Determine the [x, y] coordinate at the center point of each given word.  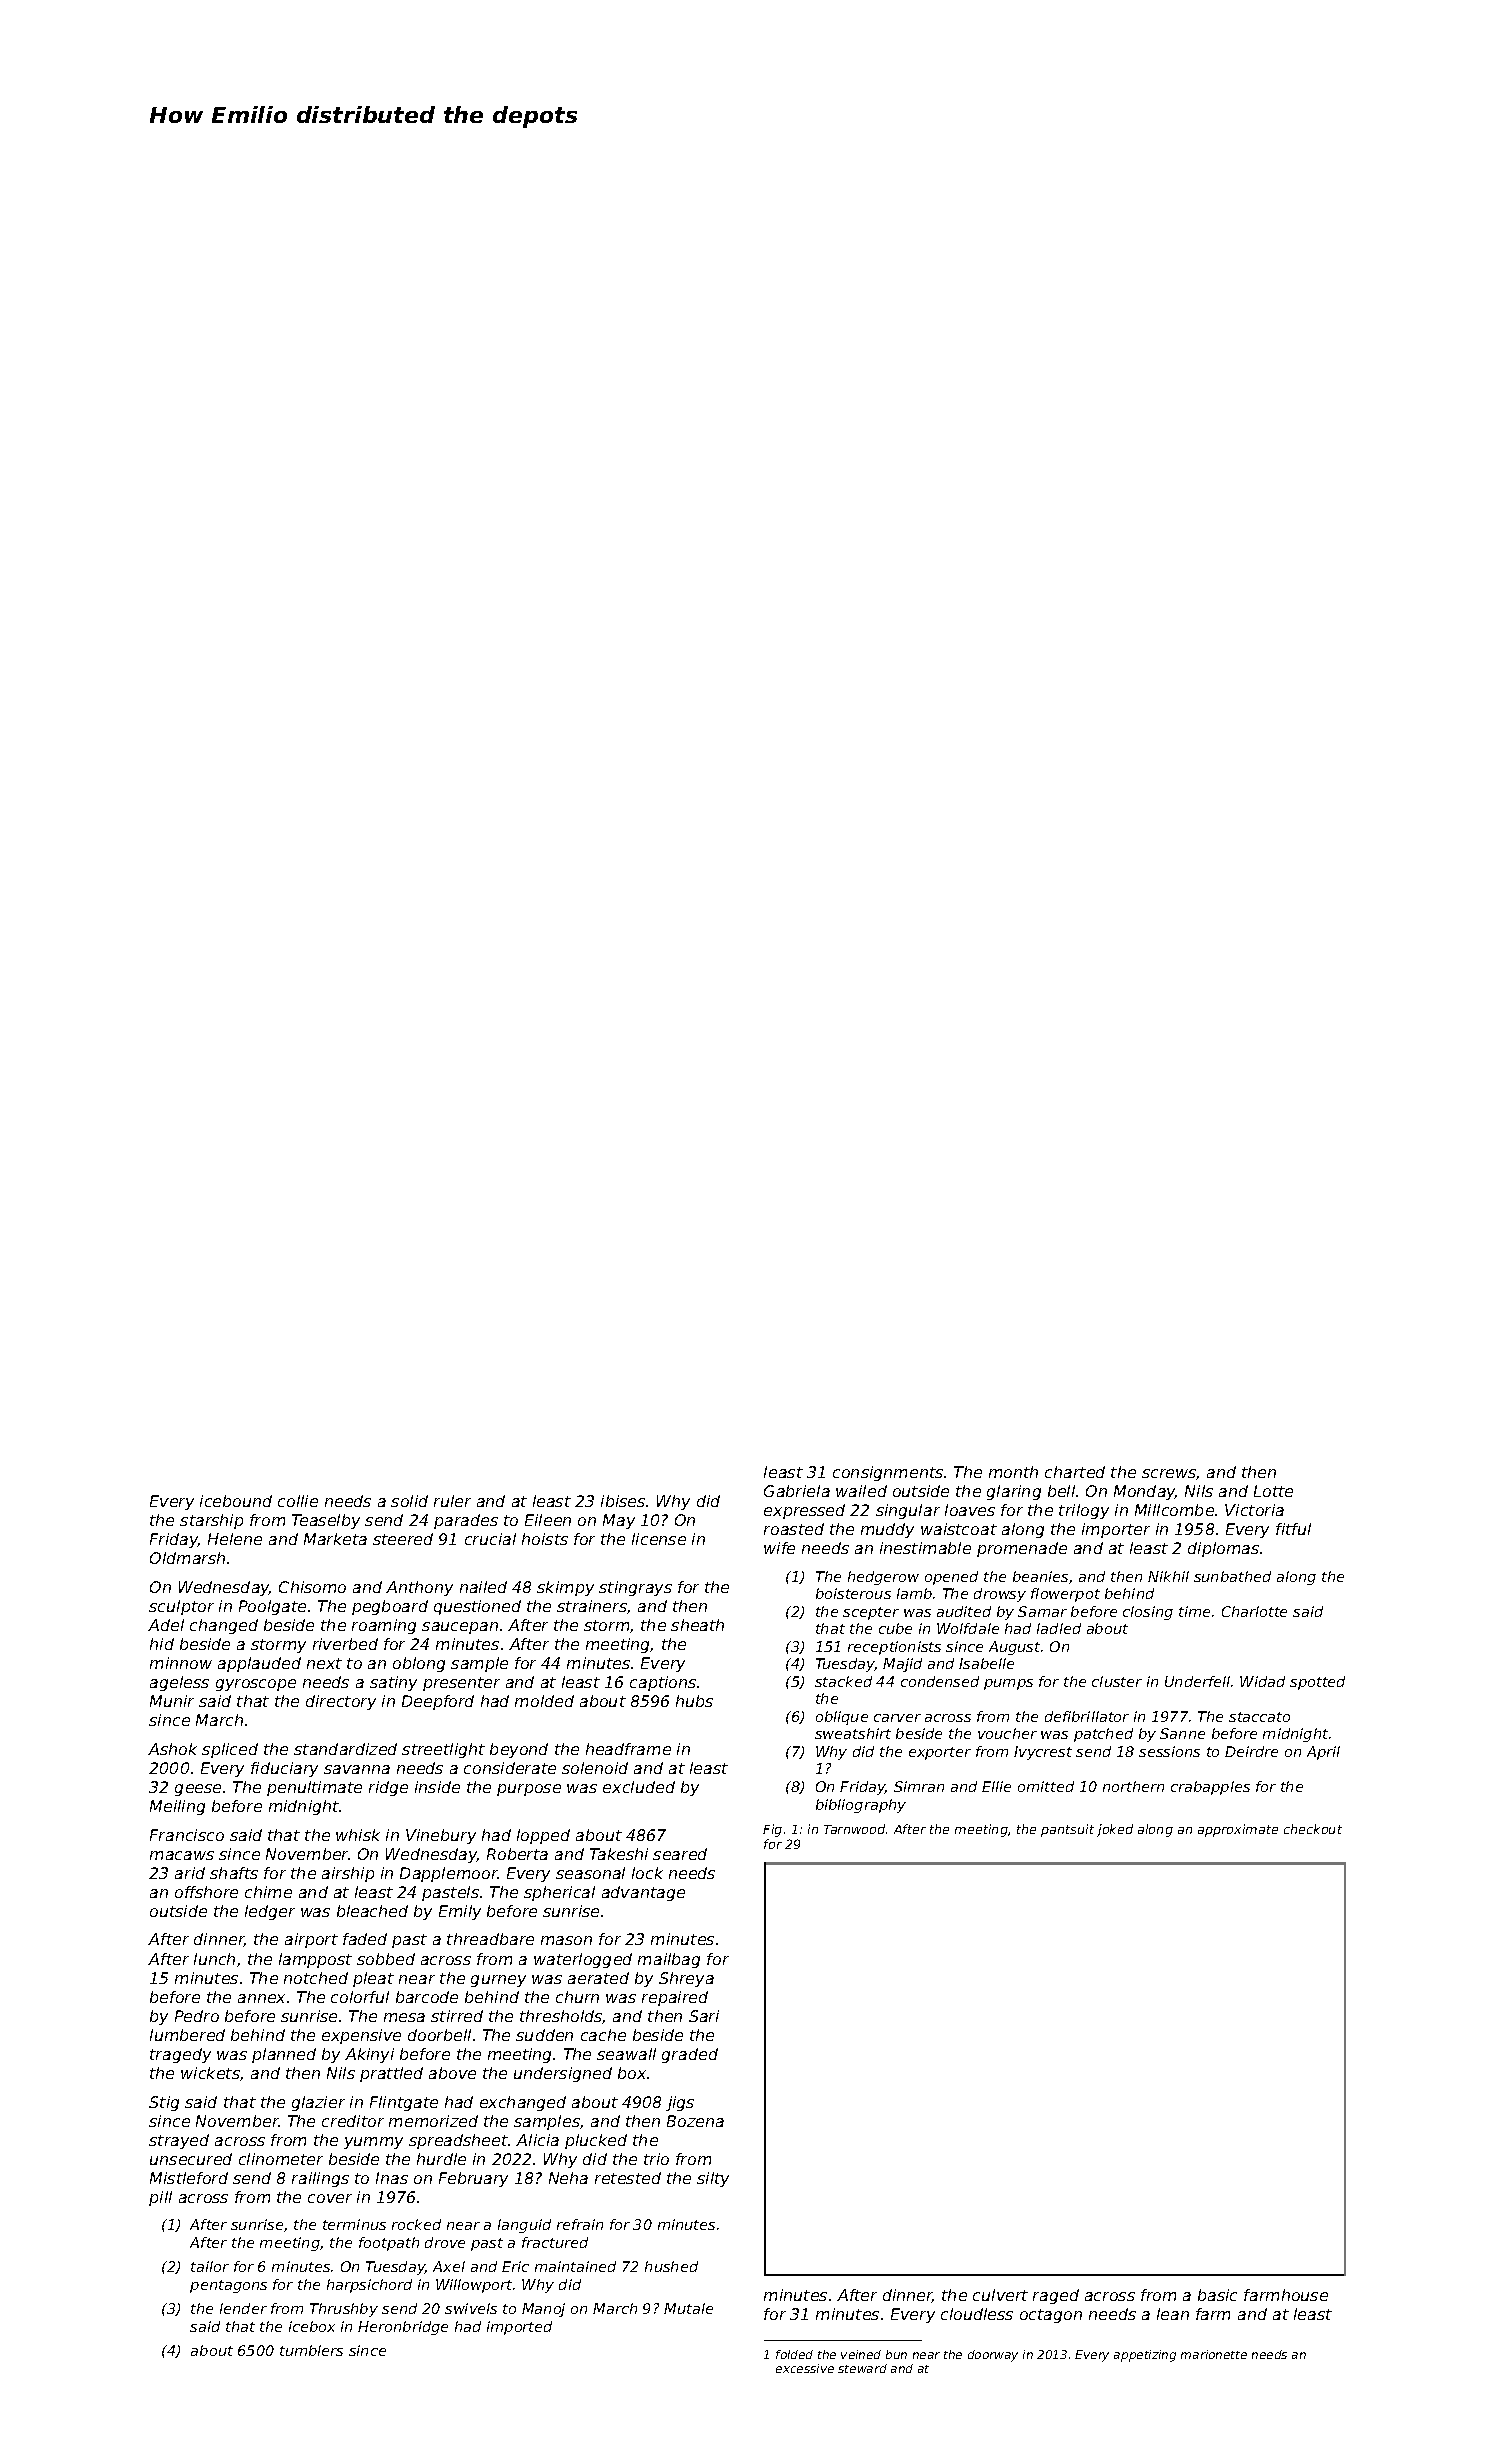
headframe [628, 1749]
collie [298, 1501]
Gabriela [797, 1491]
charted [1075, 1472]
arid [190, 1873]
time [1194, 1611]
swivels [471, 2308]
